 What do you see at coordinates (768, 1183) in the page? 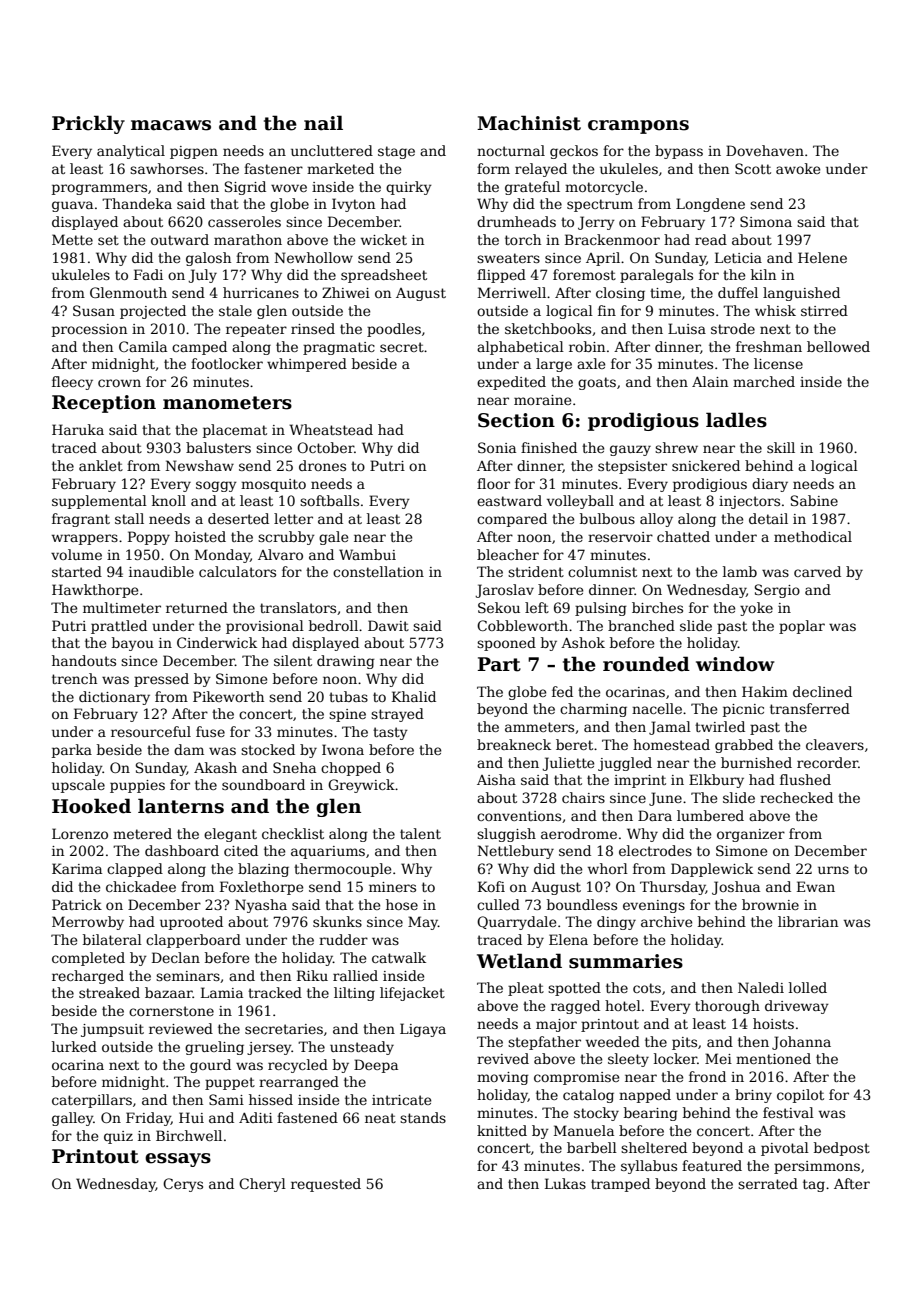
I see `serrated` at bounding box center [768, 1183].
